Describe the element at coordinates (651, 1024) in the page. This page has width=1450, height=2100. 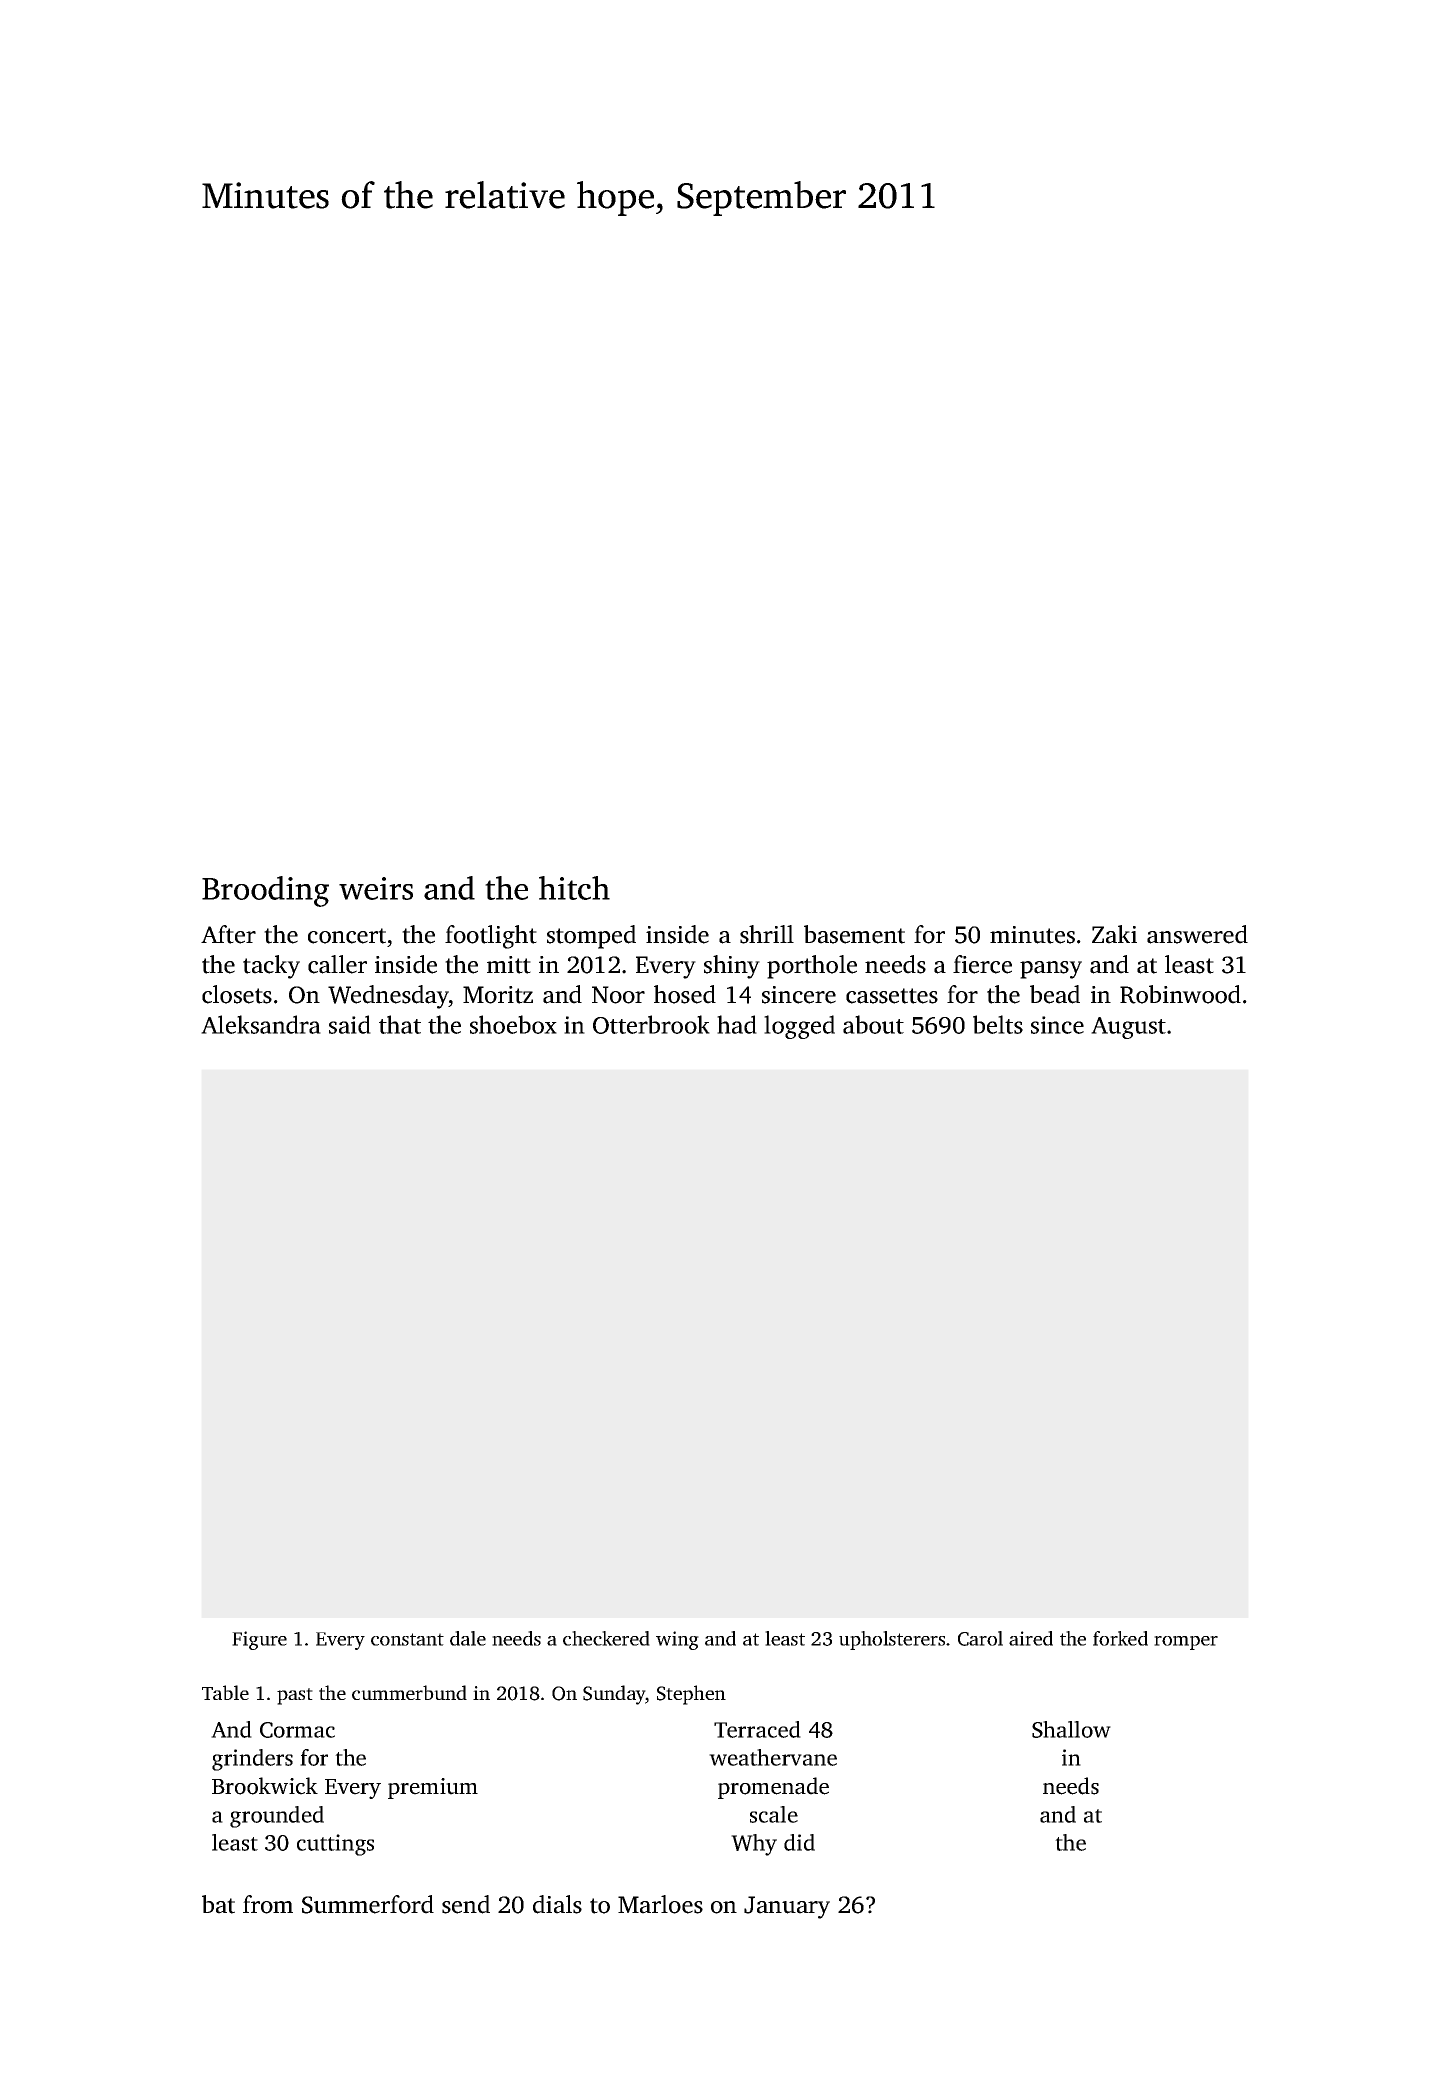
I see `Otterbrook` at that location.
